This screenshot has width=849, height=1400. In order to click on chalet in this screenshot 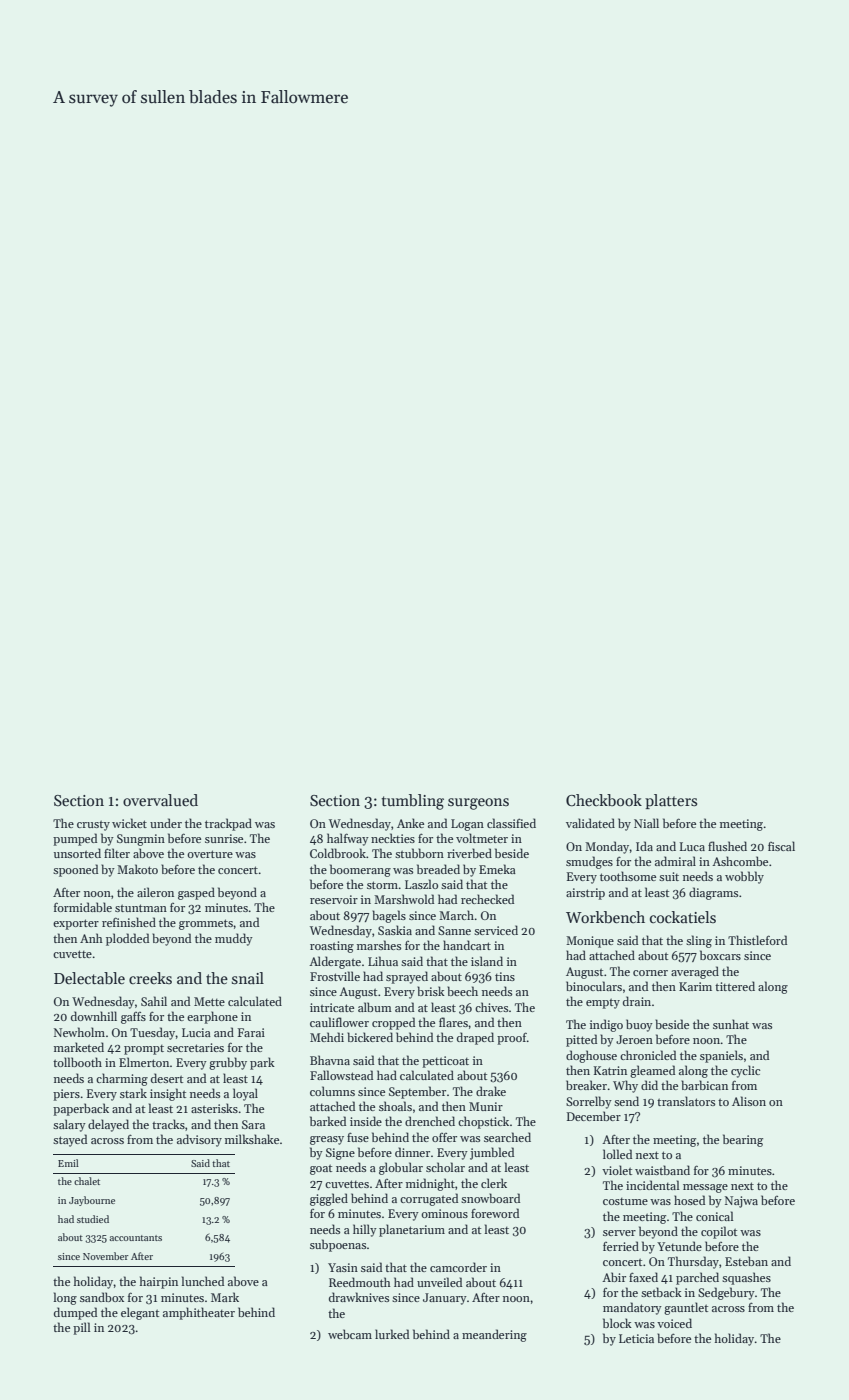, I will do `click(87, 1181)`.
